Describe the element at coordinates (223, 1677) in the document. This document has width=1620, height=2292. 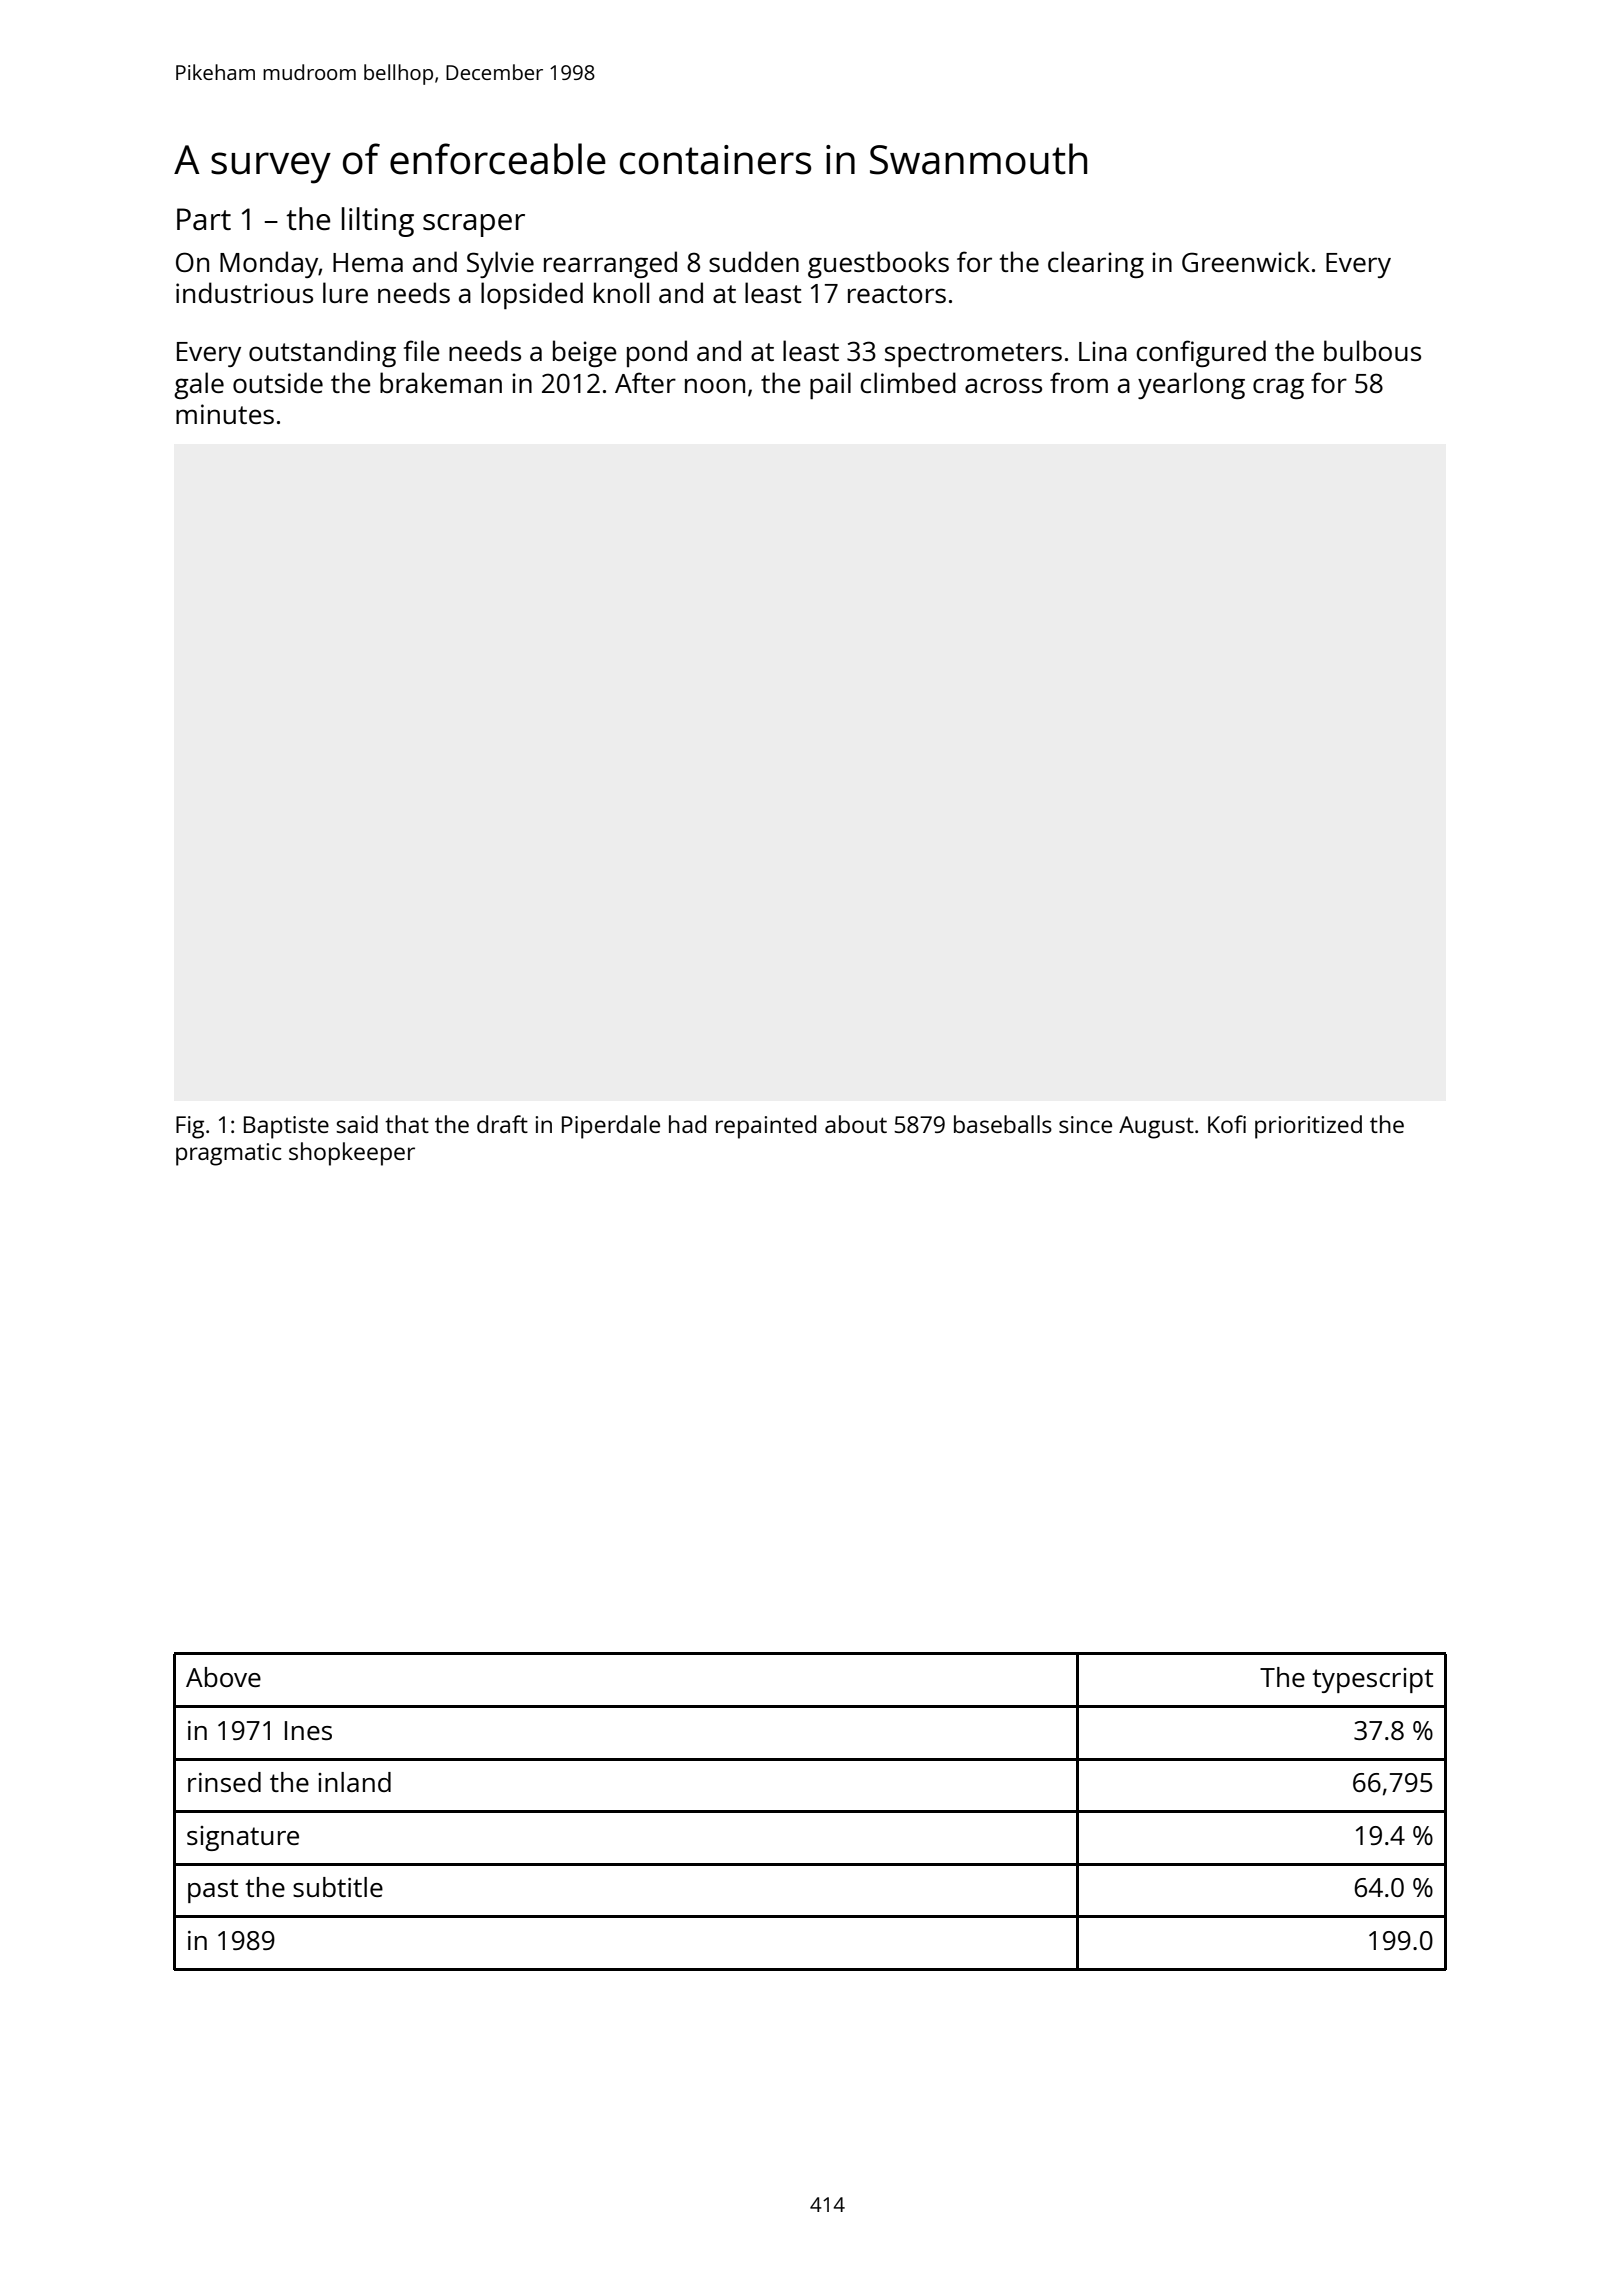
I see `Above` at that location.
